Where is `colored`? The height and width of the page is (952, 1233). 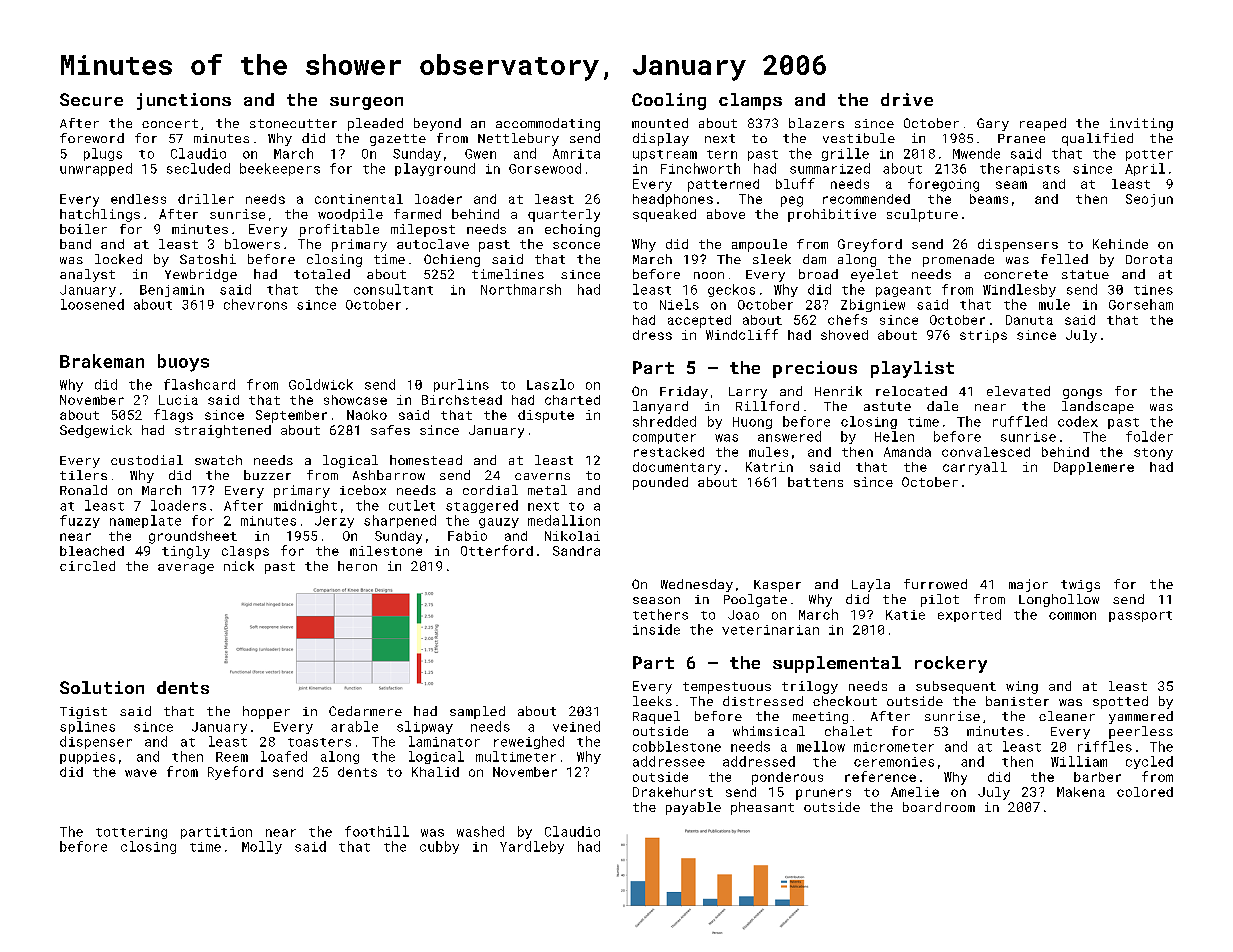 colored is located at coordinates (1145, 792).
